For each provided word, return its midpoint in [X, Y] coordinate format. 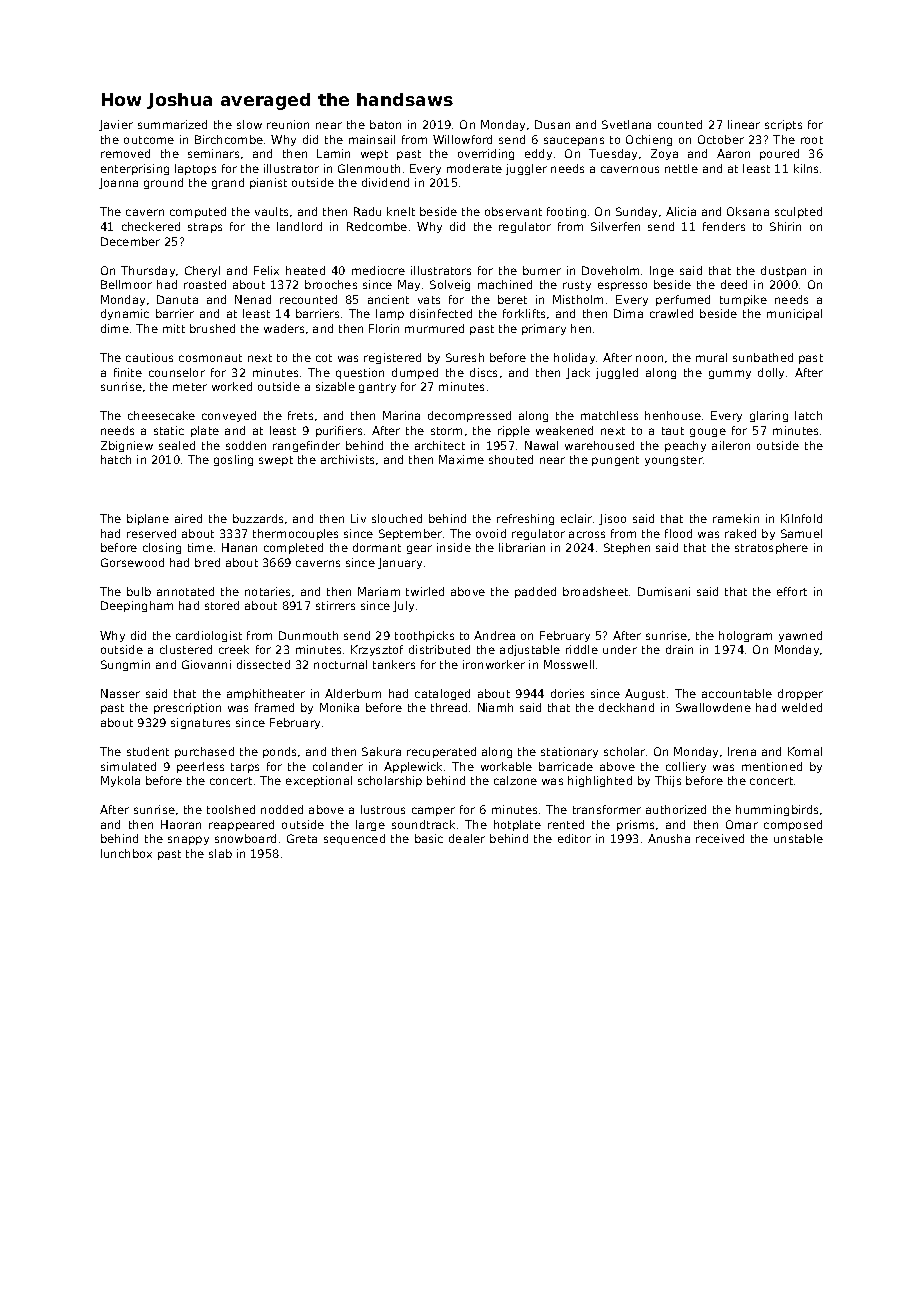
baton [385, 124]
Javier [116, 125]
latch [808, 415]
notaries [267, 591]
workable [506, 766]
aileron [731, 445]
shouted [511, 459]
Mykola [120, 781]
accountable [737, 693]
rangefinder [306, 446]
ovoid [491, 533]
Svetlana [626, 124]
